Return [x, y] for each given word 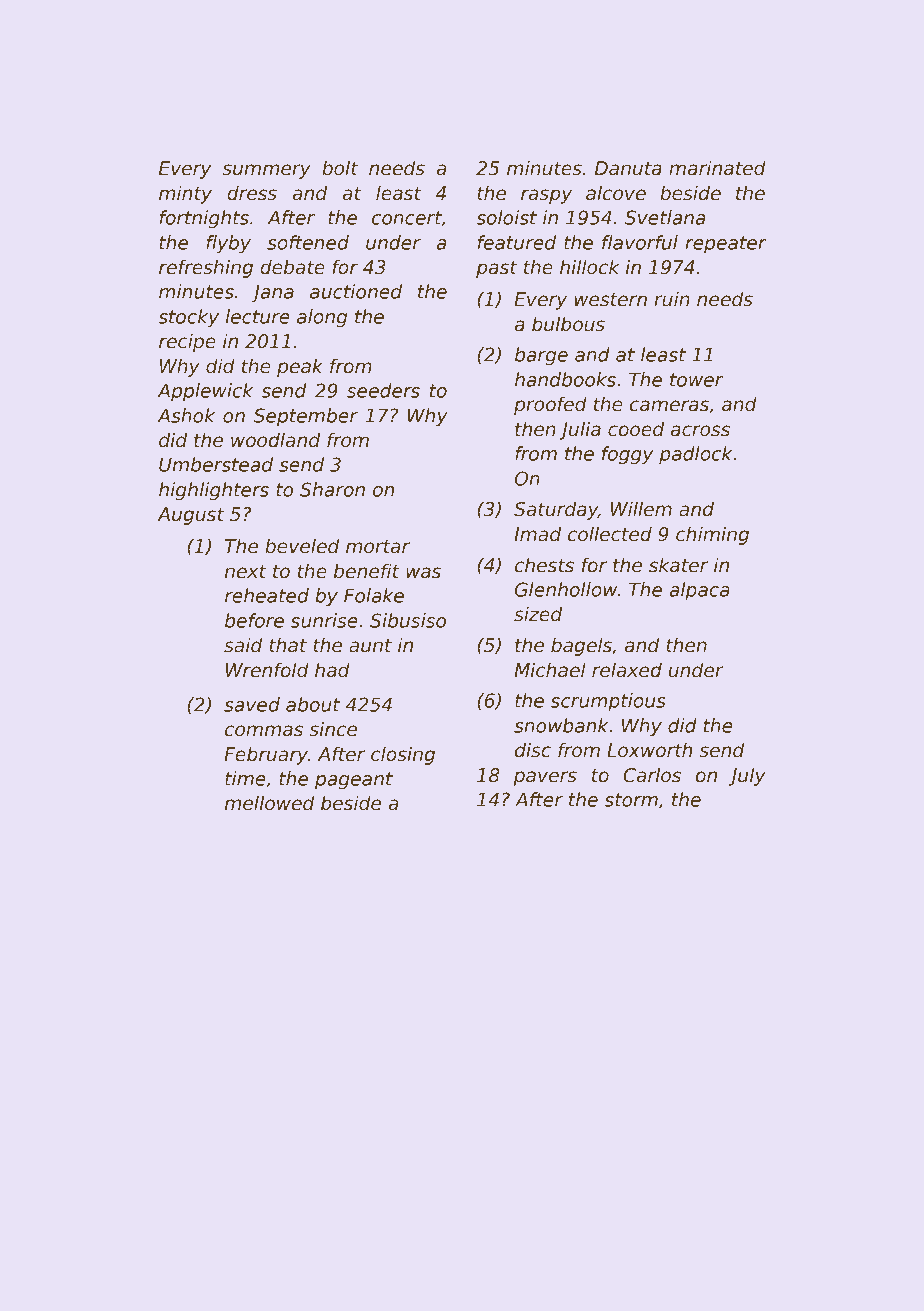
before [254, 620]
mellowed [270, 803]
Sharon [332, 489]
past [496, 269]
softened [308, 242]
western [610, 300]
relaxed [627, 670]
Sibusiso [408, 620]
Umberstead [216, 464]
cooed [636, 429]
